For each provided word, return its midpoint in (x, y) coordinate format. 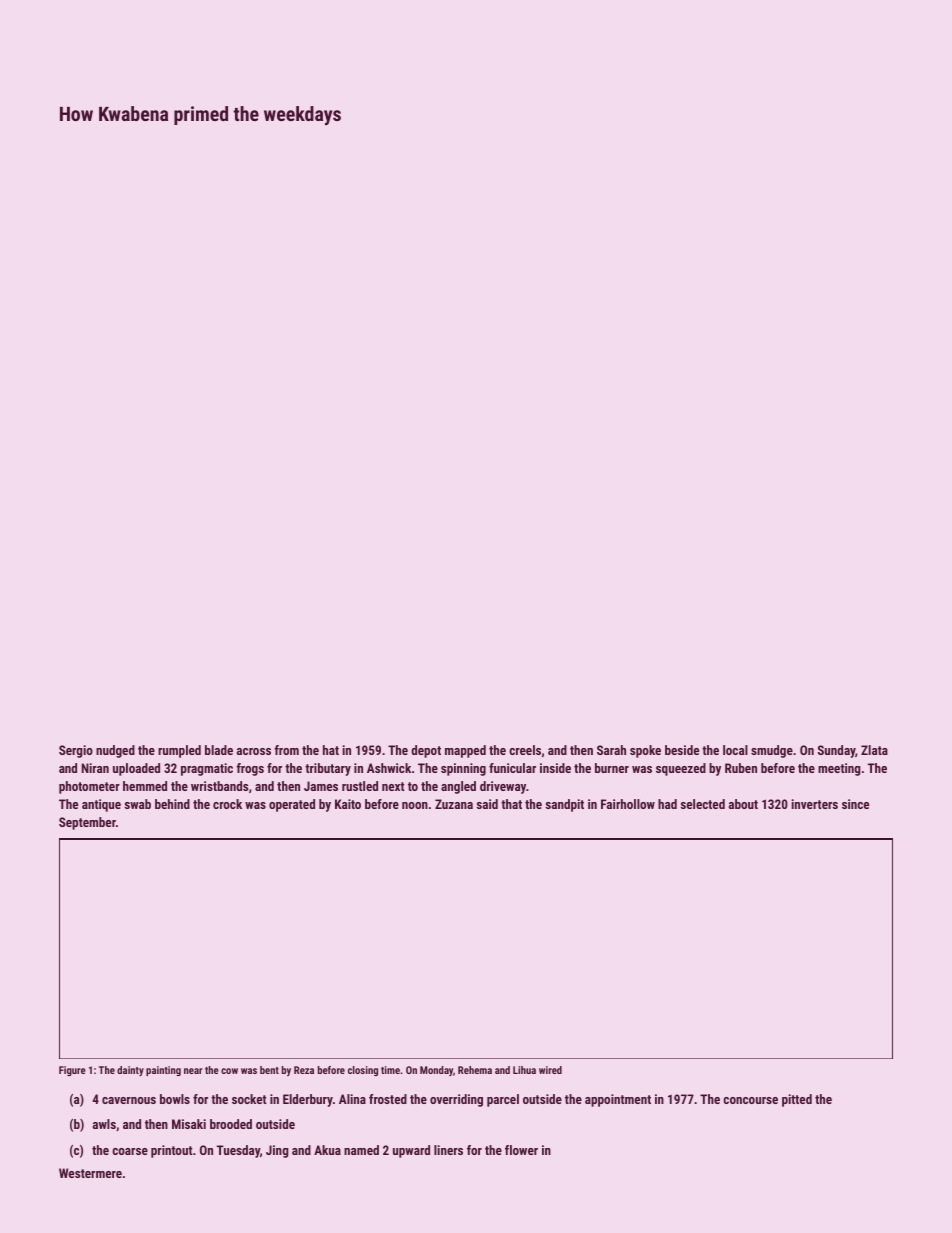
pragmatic (207, 769)
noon (415, 805)
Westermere (90, 1173)
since (855, 804)
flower (521, 1150)
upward (411, 1151)
